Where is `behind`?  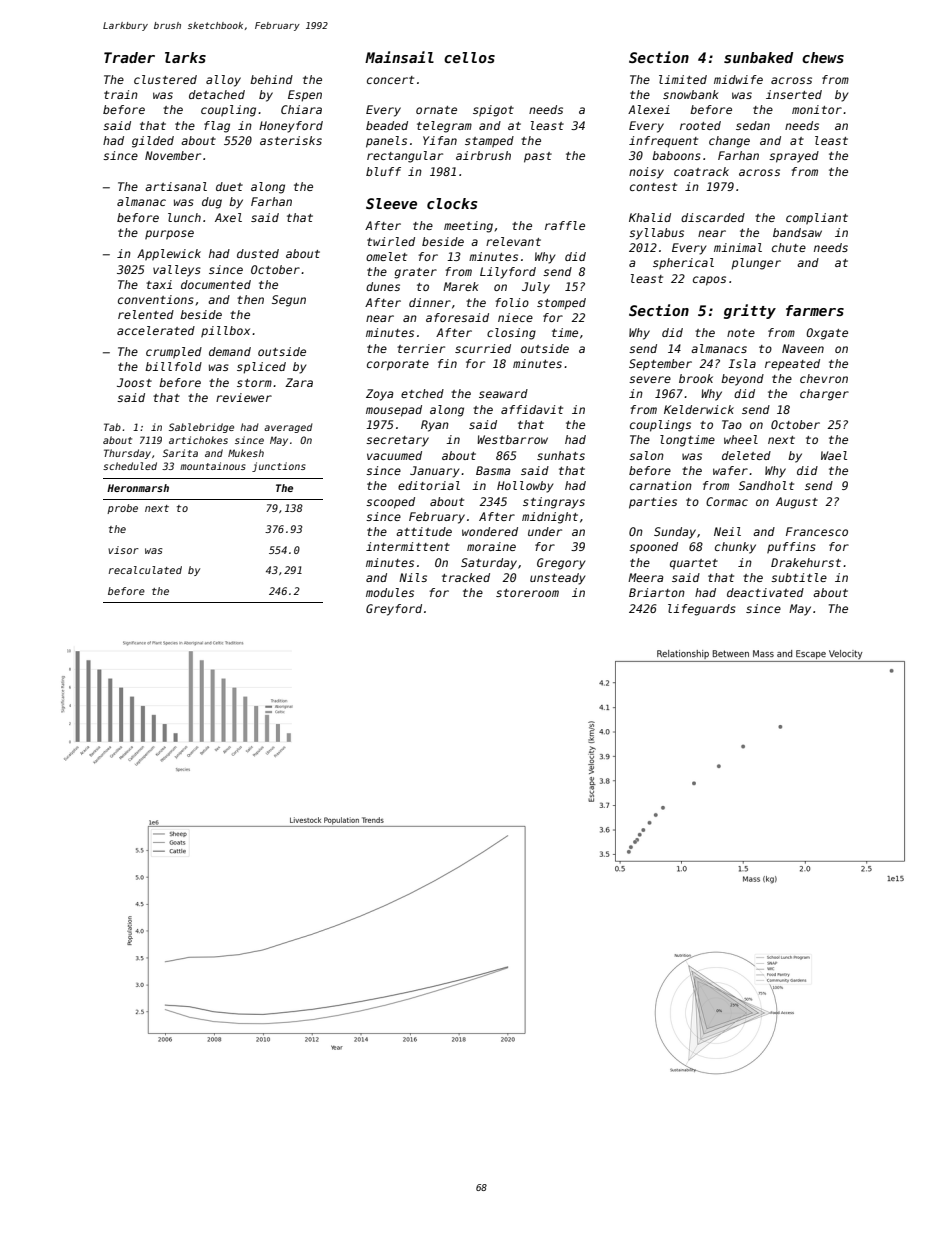
behind is located at coordinates (271, 79).
